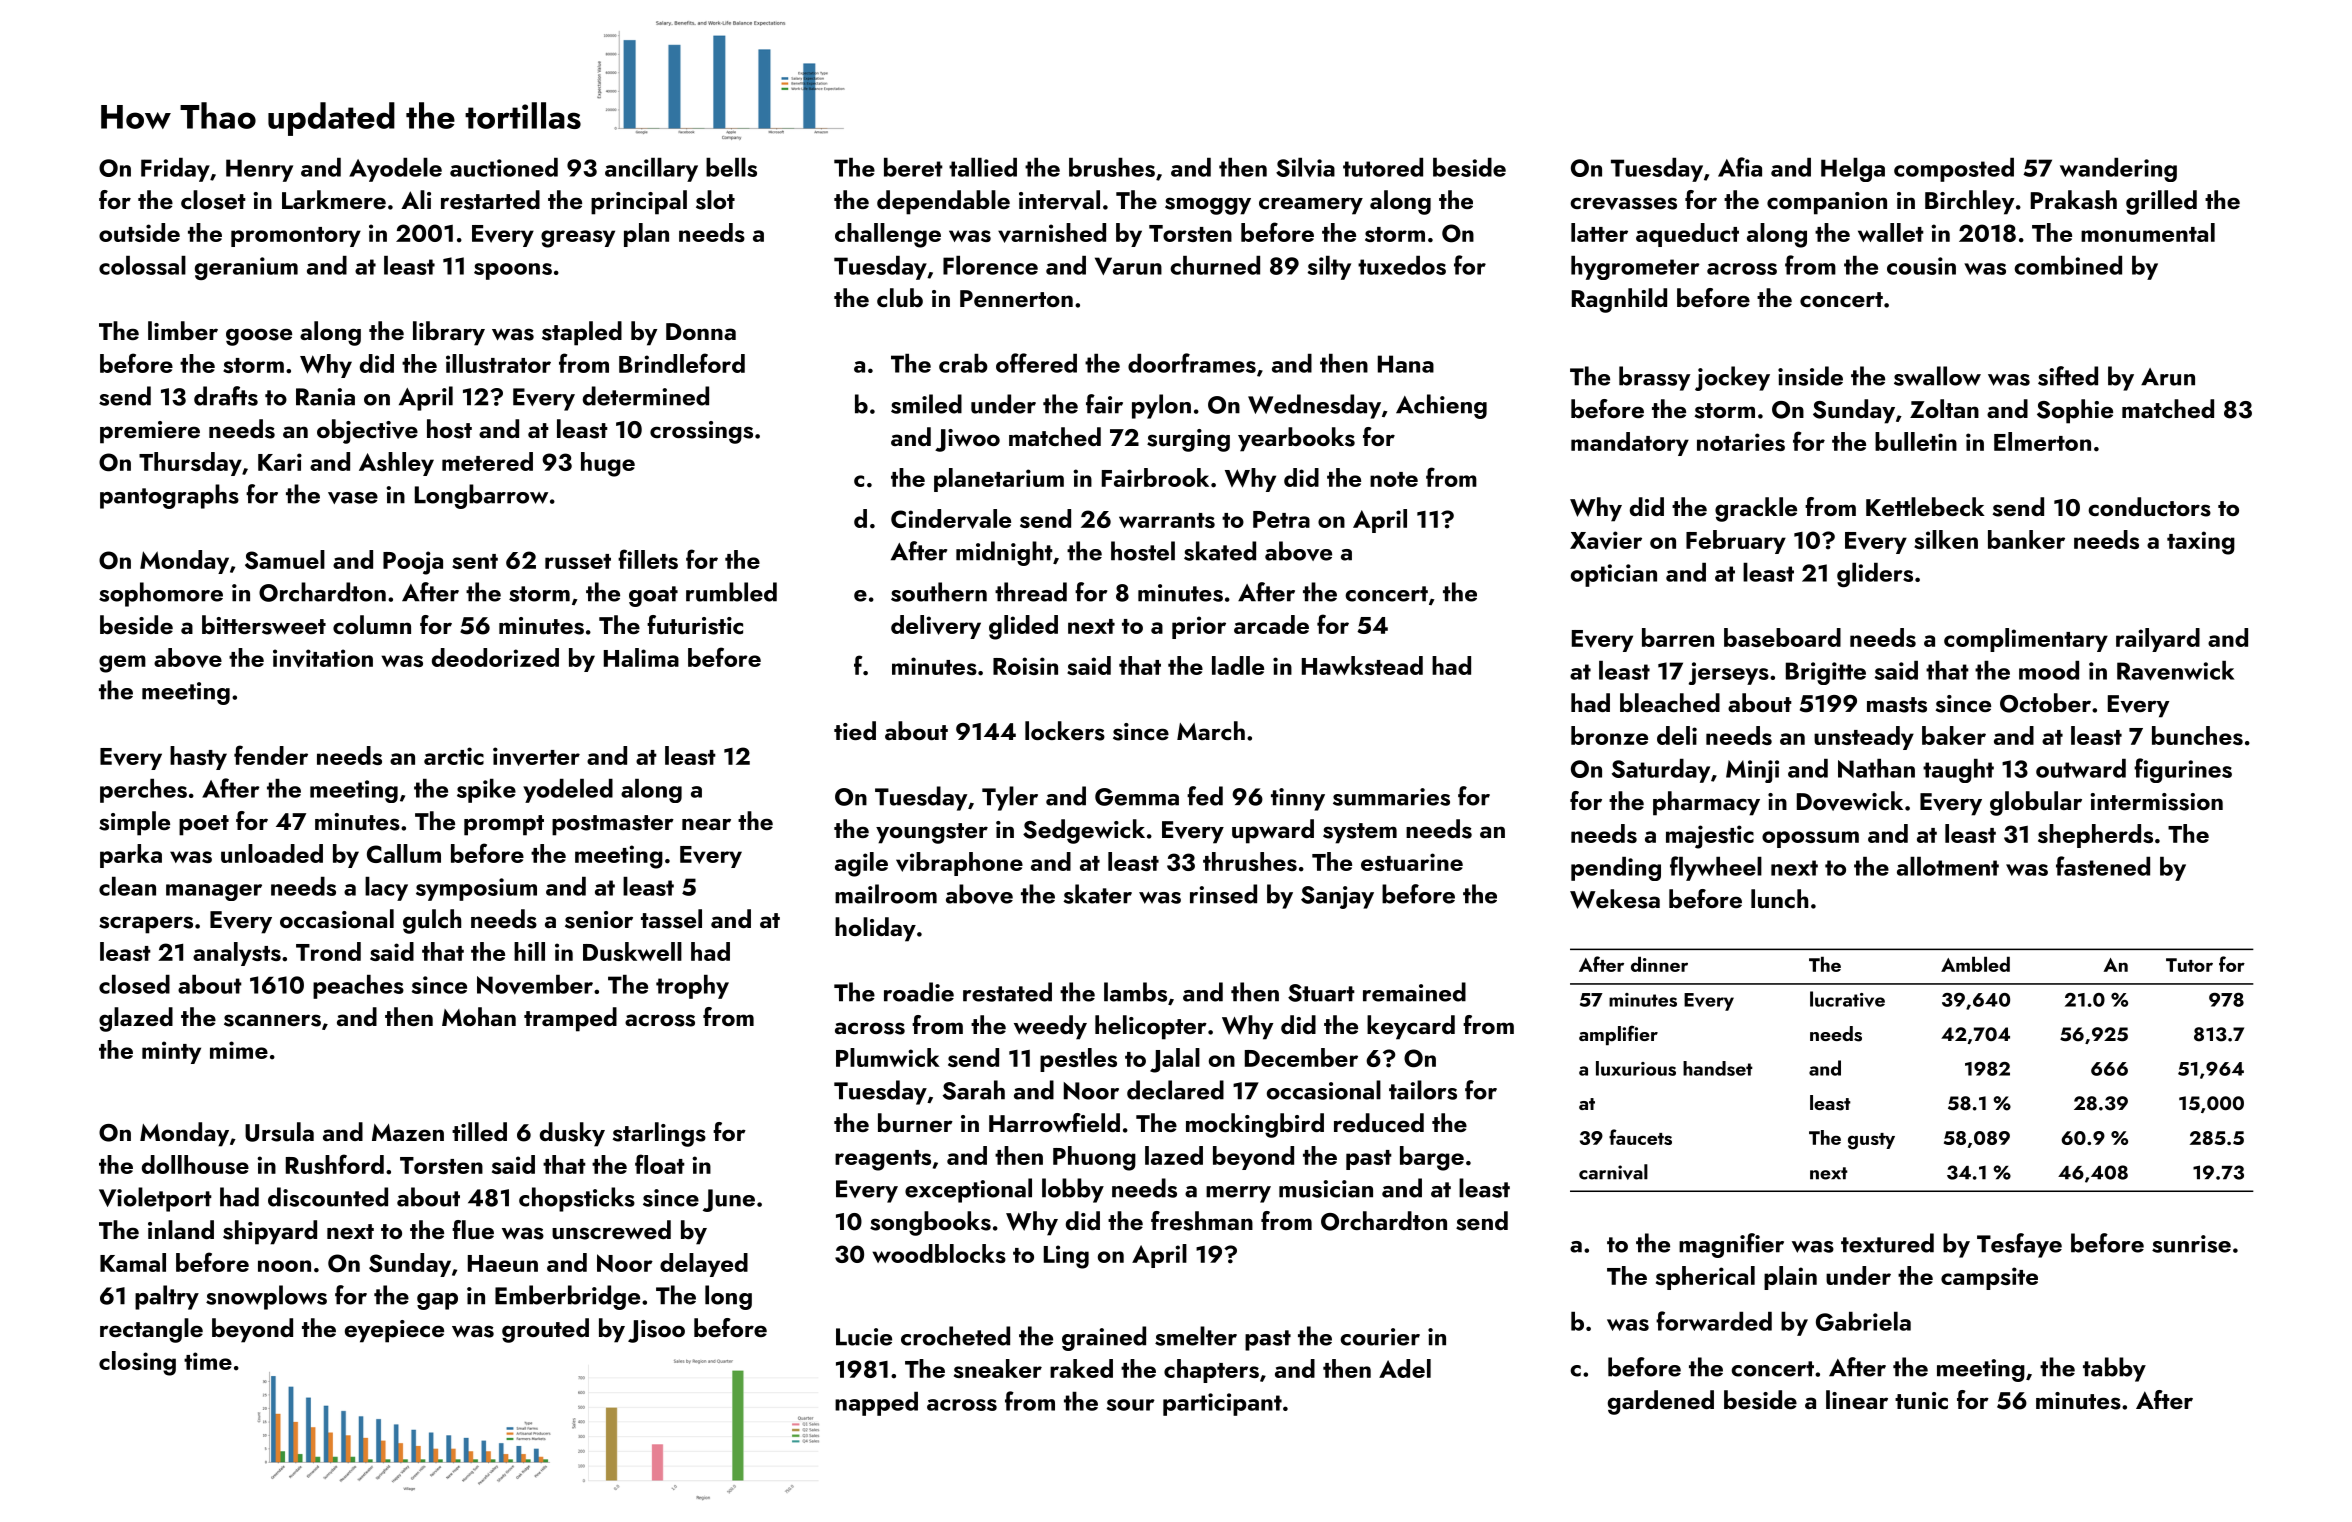  What do you see at coordinates (479, 1016) in the page?
I see `Mohan` at bounding box center [479, 1016].
